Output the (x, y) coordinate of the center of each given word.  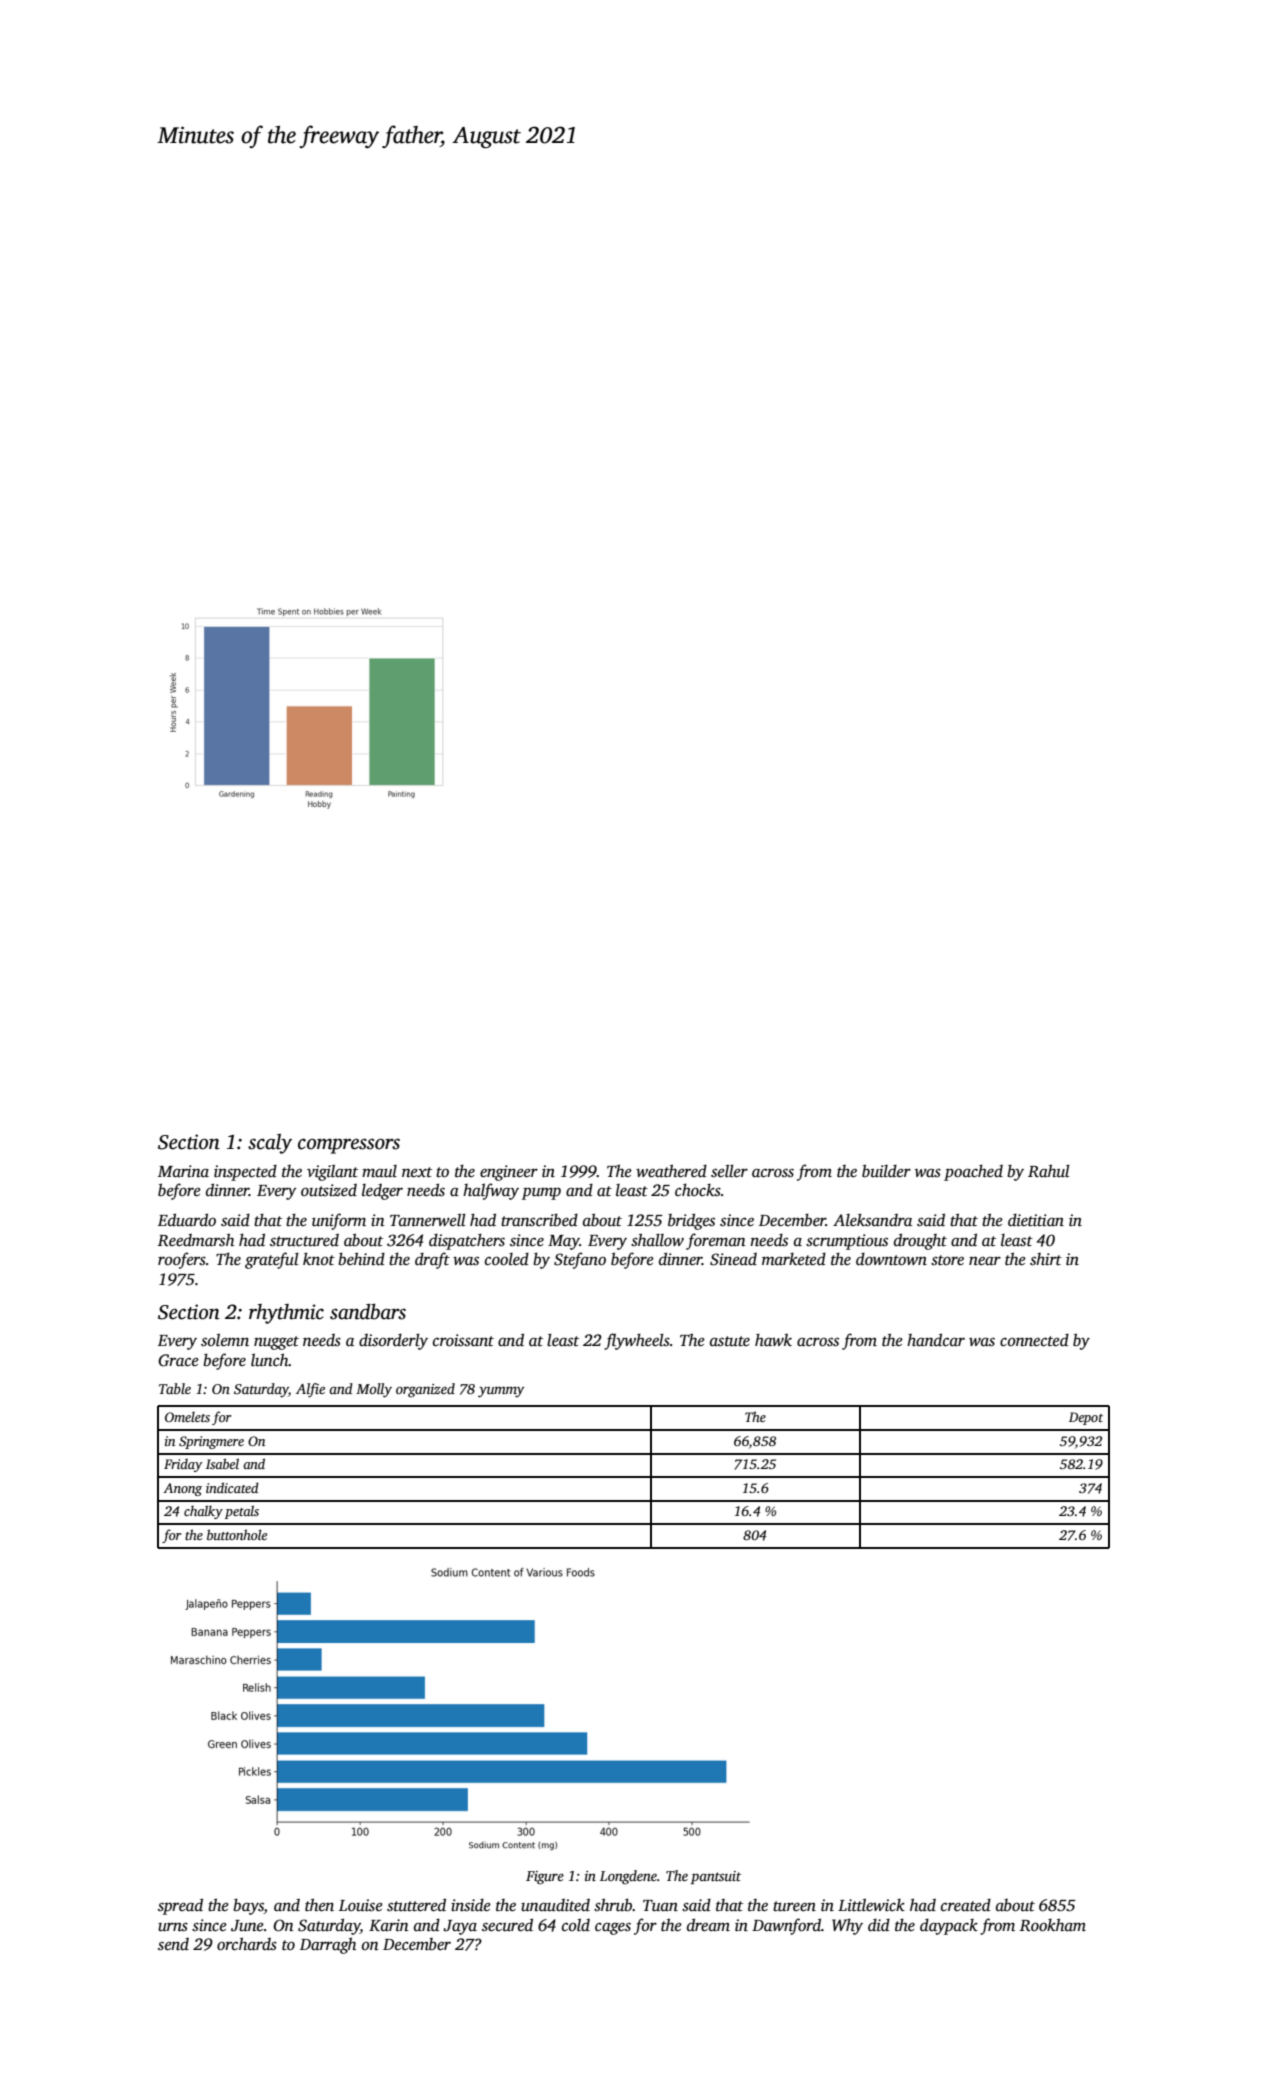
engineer (509, 1173)
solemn (225, 1340)
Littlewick (871, 1904)
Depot (1086, 1418)
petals (242, 1512)
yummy (501, 1392)
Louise (361, 1905)
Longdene (628, 1877)
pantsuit (716, 1877)
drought (920, 1241)
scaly (270, 1144)
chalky (203, 1512)
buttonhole (237, 1534)
